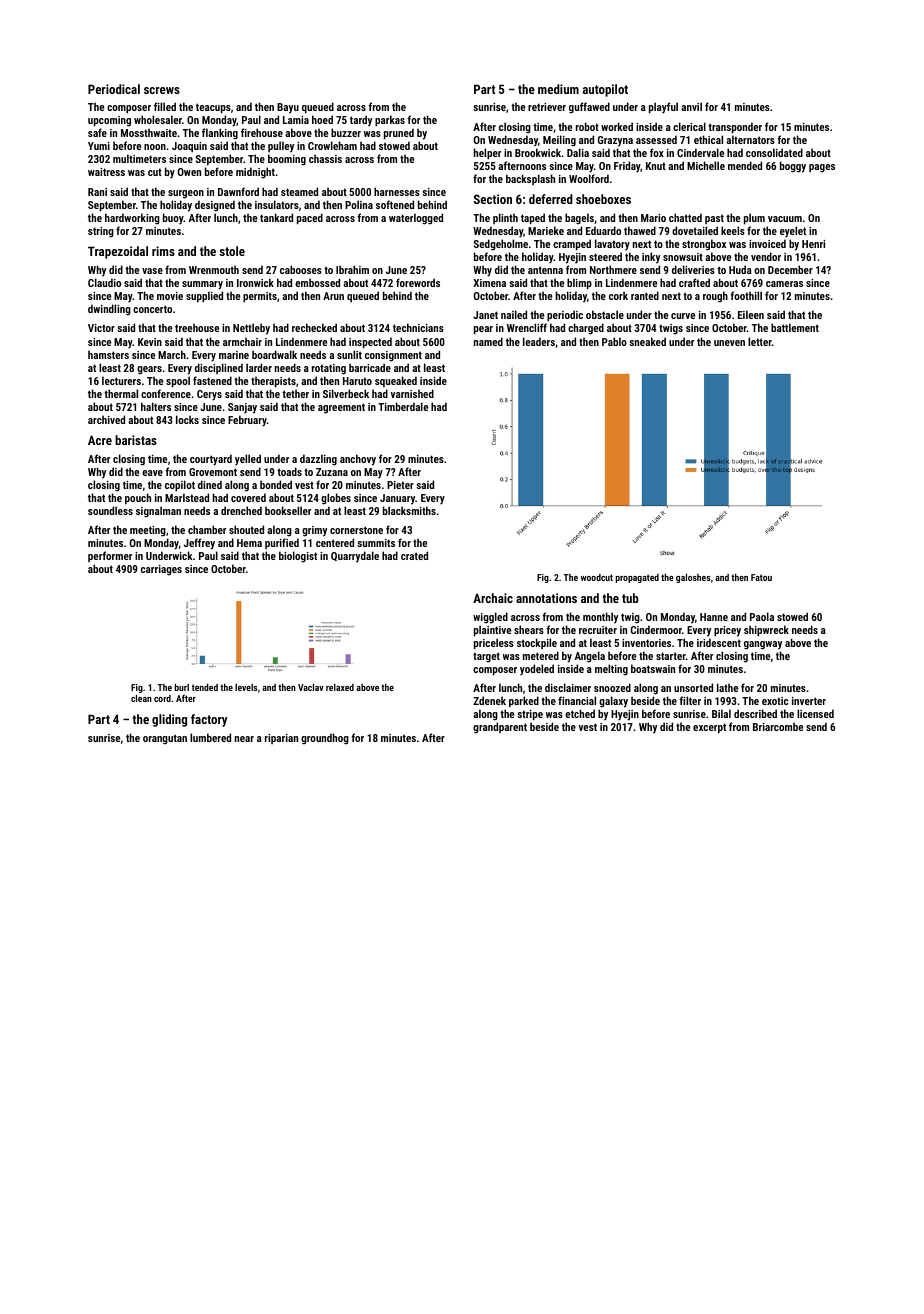  I want to click on Pablo, so click(614, 341).
